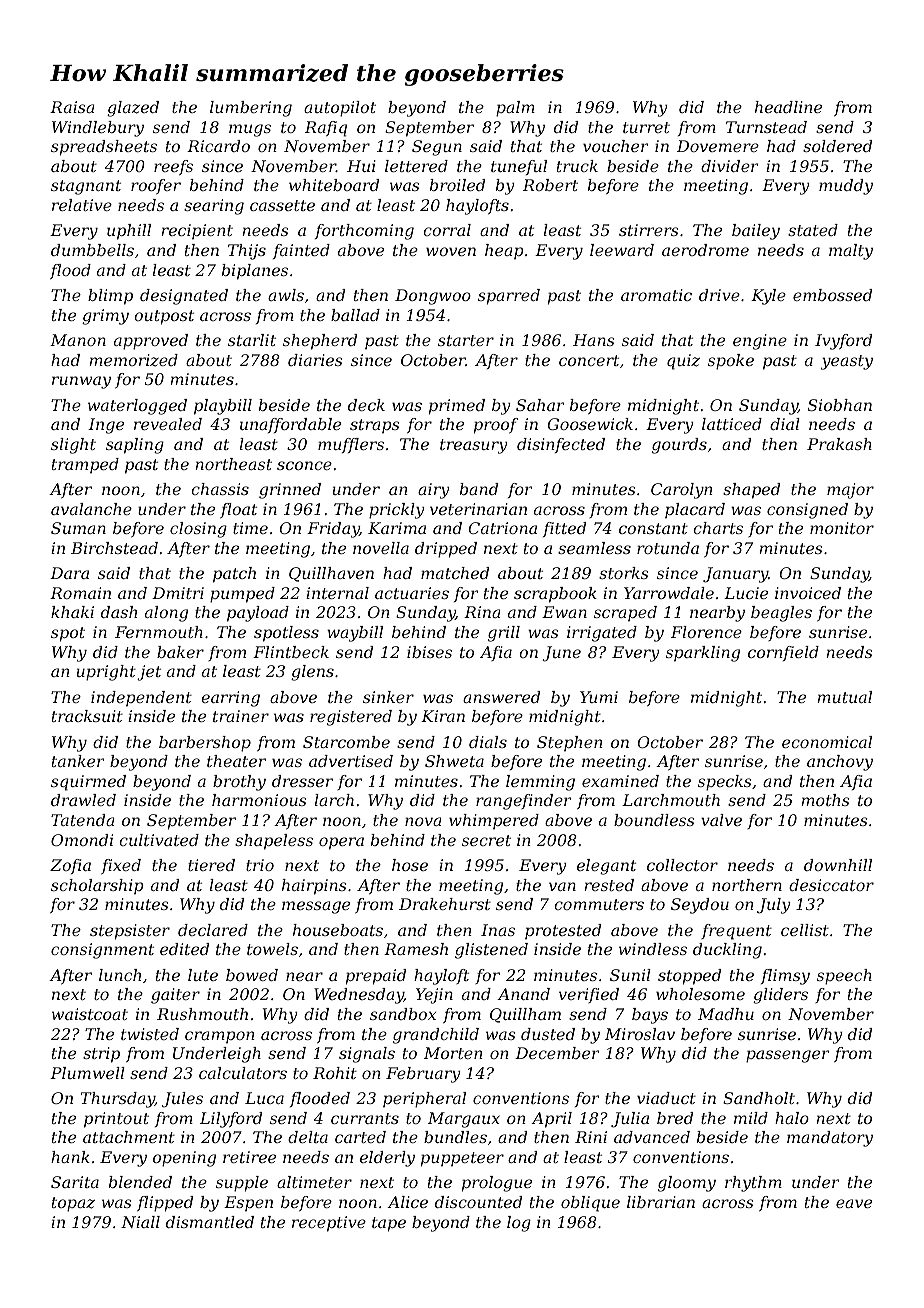 This screenshot has width=924, height=1308. I want to click on forthcoming, so click(364, 232).
